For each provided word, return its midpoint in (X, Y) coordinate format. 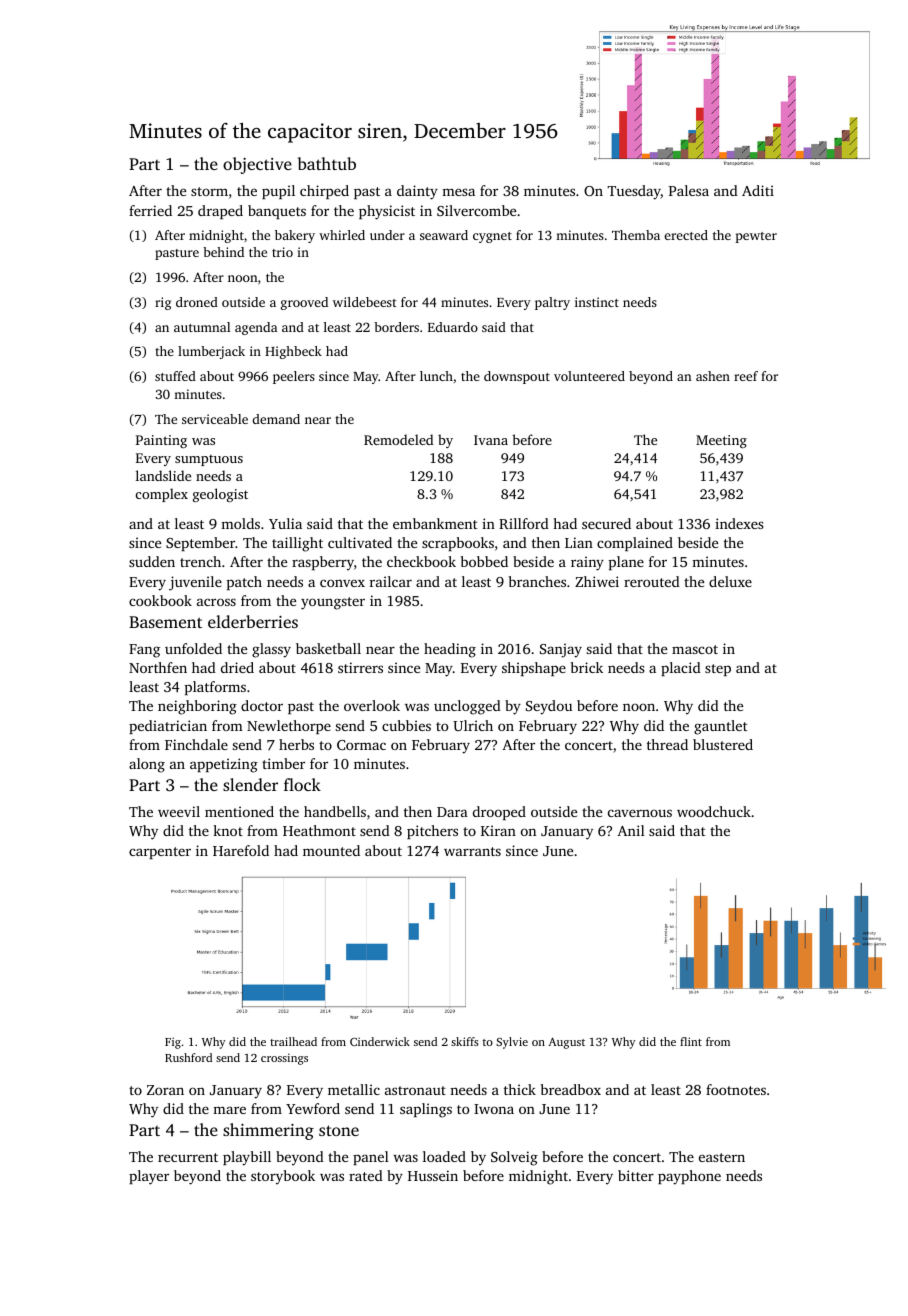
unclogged (467, 707)
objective (257, 165)
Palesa (689, 190)
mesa (458, 192)
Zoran (165, 1090)
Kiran (498, 830)
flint (691, 1041)
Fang (144, 651)
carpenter (160, 853)
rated (366, 1175)
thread (667, 744)
